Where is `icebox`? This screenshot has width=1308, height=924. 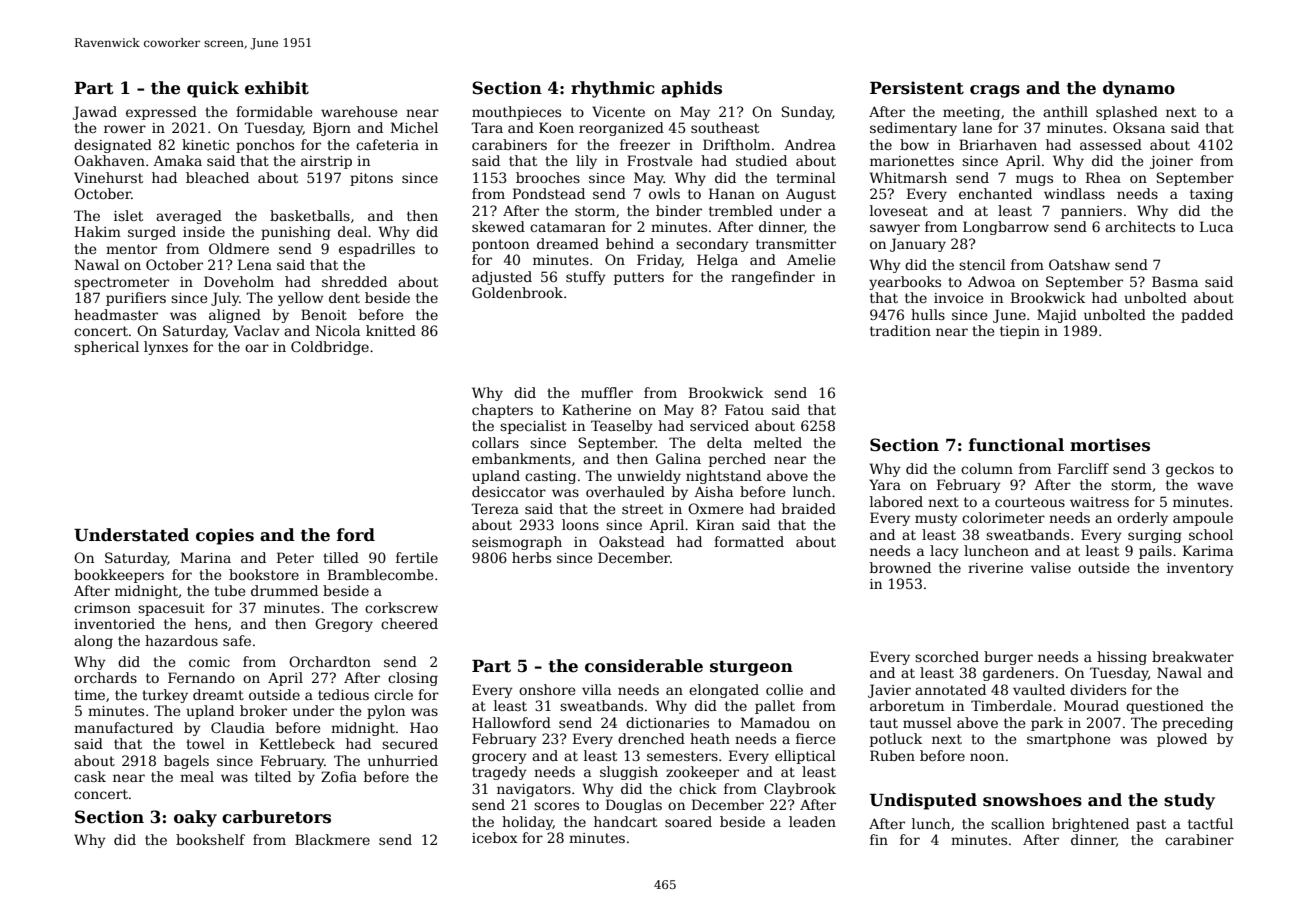
icebox is located at coordinates (495, 837).
